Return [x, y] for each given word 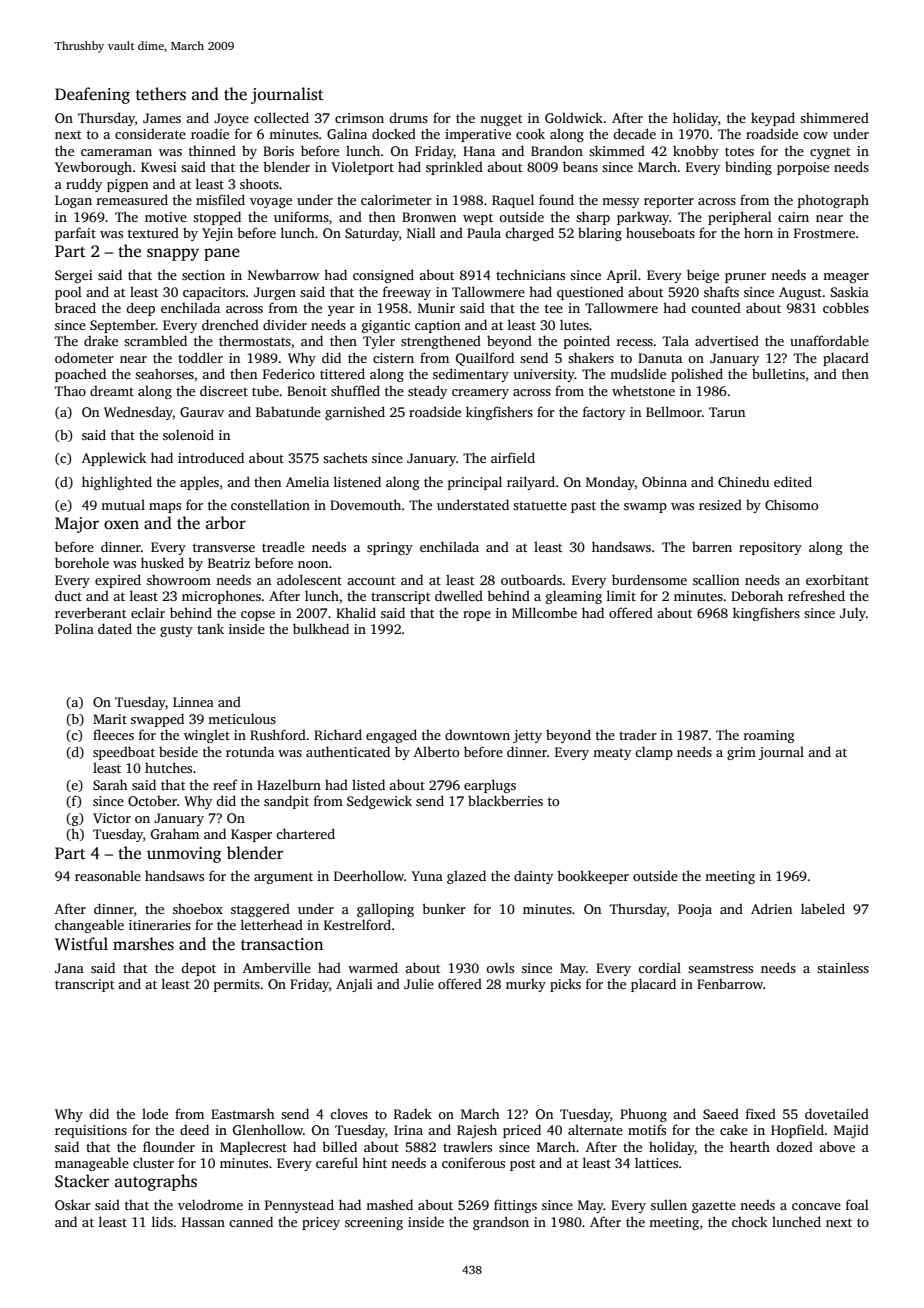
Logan [73, 201]
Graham [175, 833]
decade [634, 133]
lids [162, 1221]
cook [530, 133]
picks [565, 985]
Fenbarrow [730, 984]
